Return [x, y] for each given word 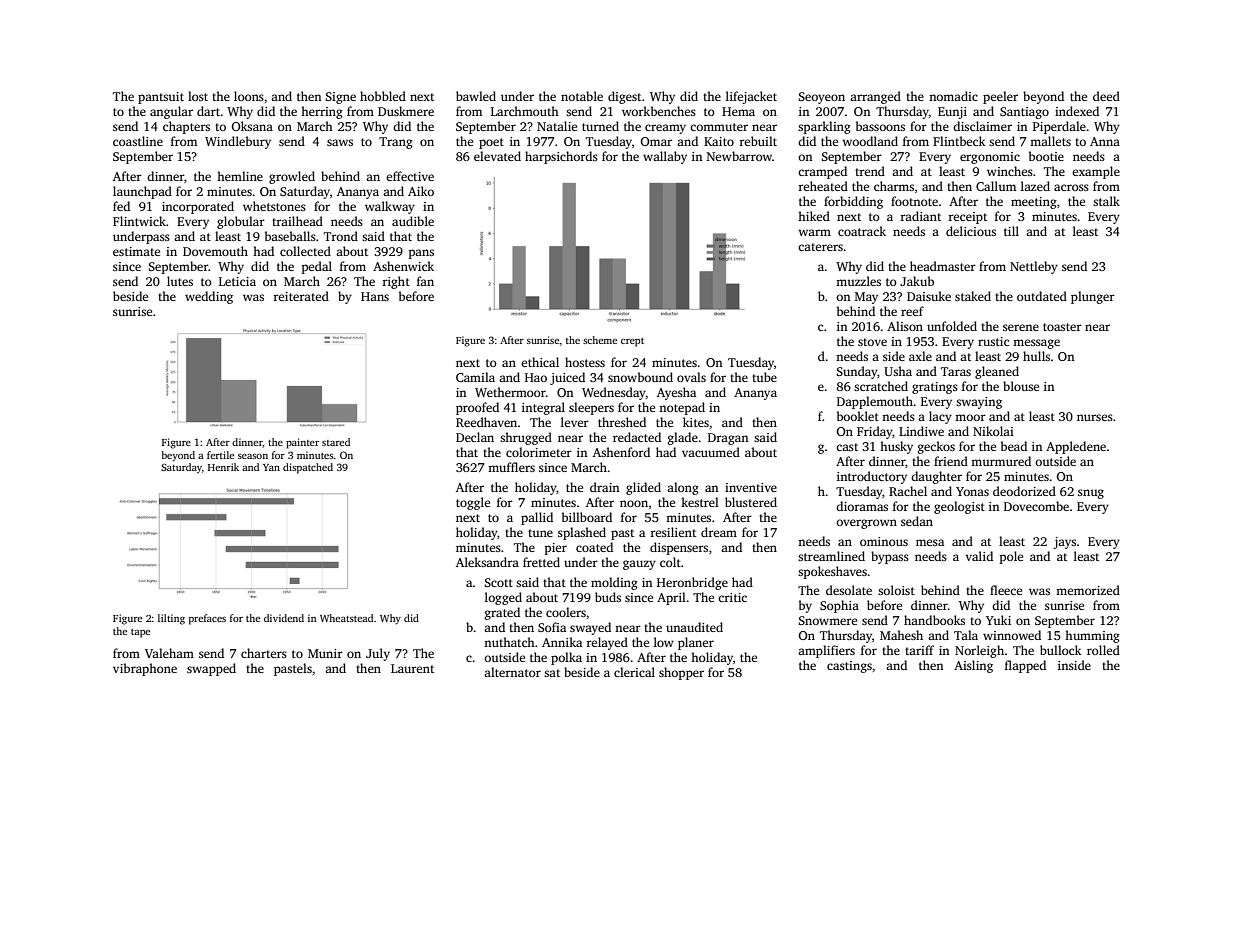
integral [543, 408]
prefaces [207, 619]
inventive [751, 487]
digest [624, 97]
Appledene [1076, 447]
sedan [917, 521]
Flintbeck [959, 141]
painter [302, 443]
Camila [475, 377]
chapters [186, 127]
